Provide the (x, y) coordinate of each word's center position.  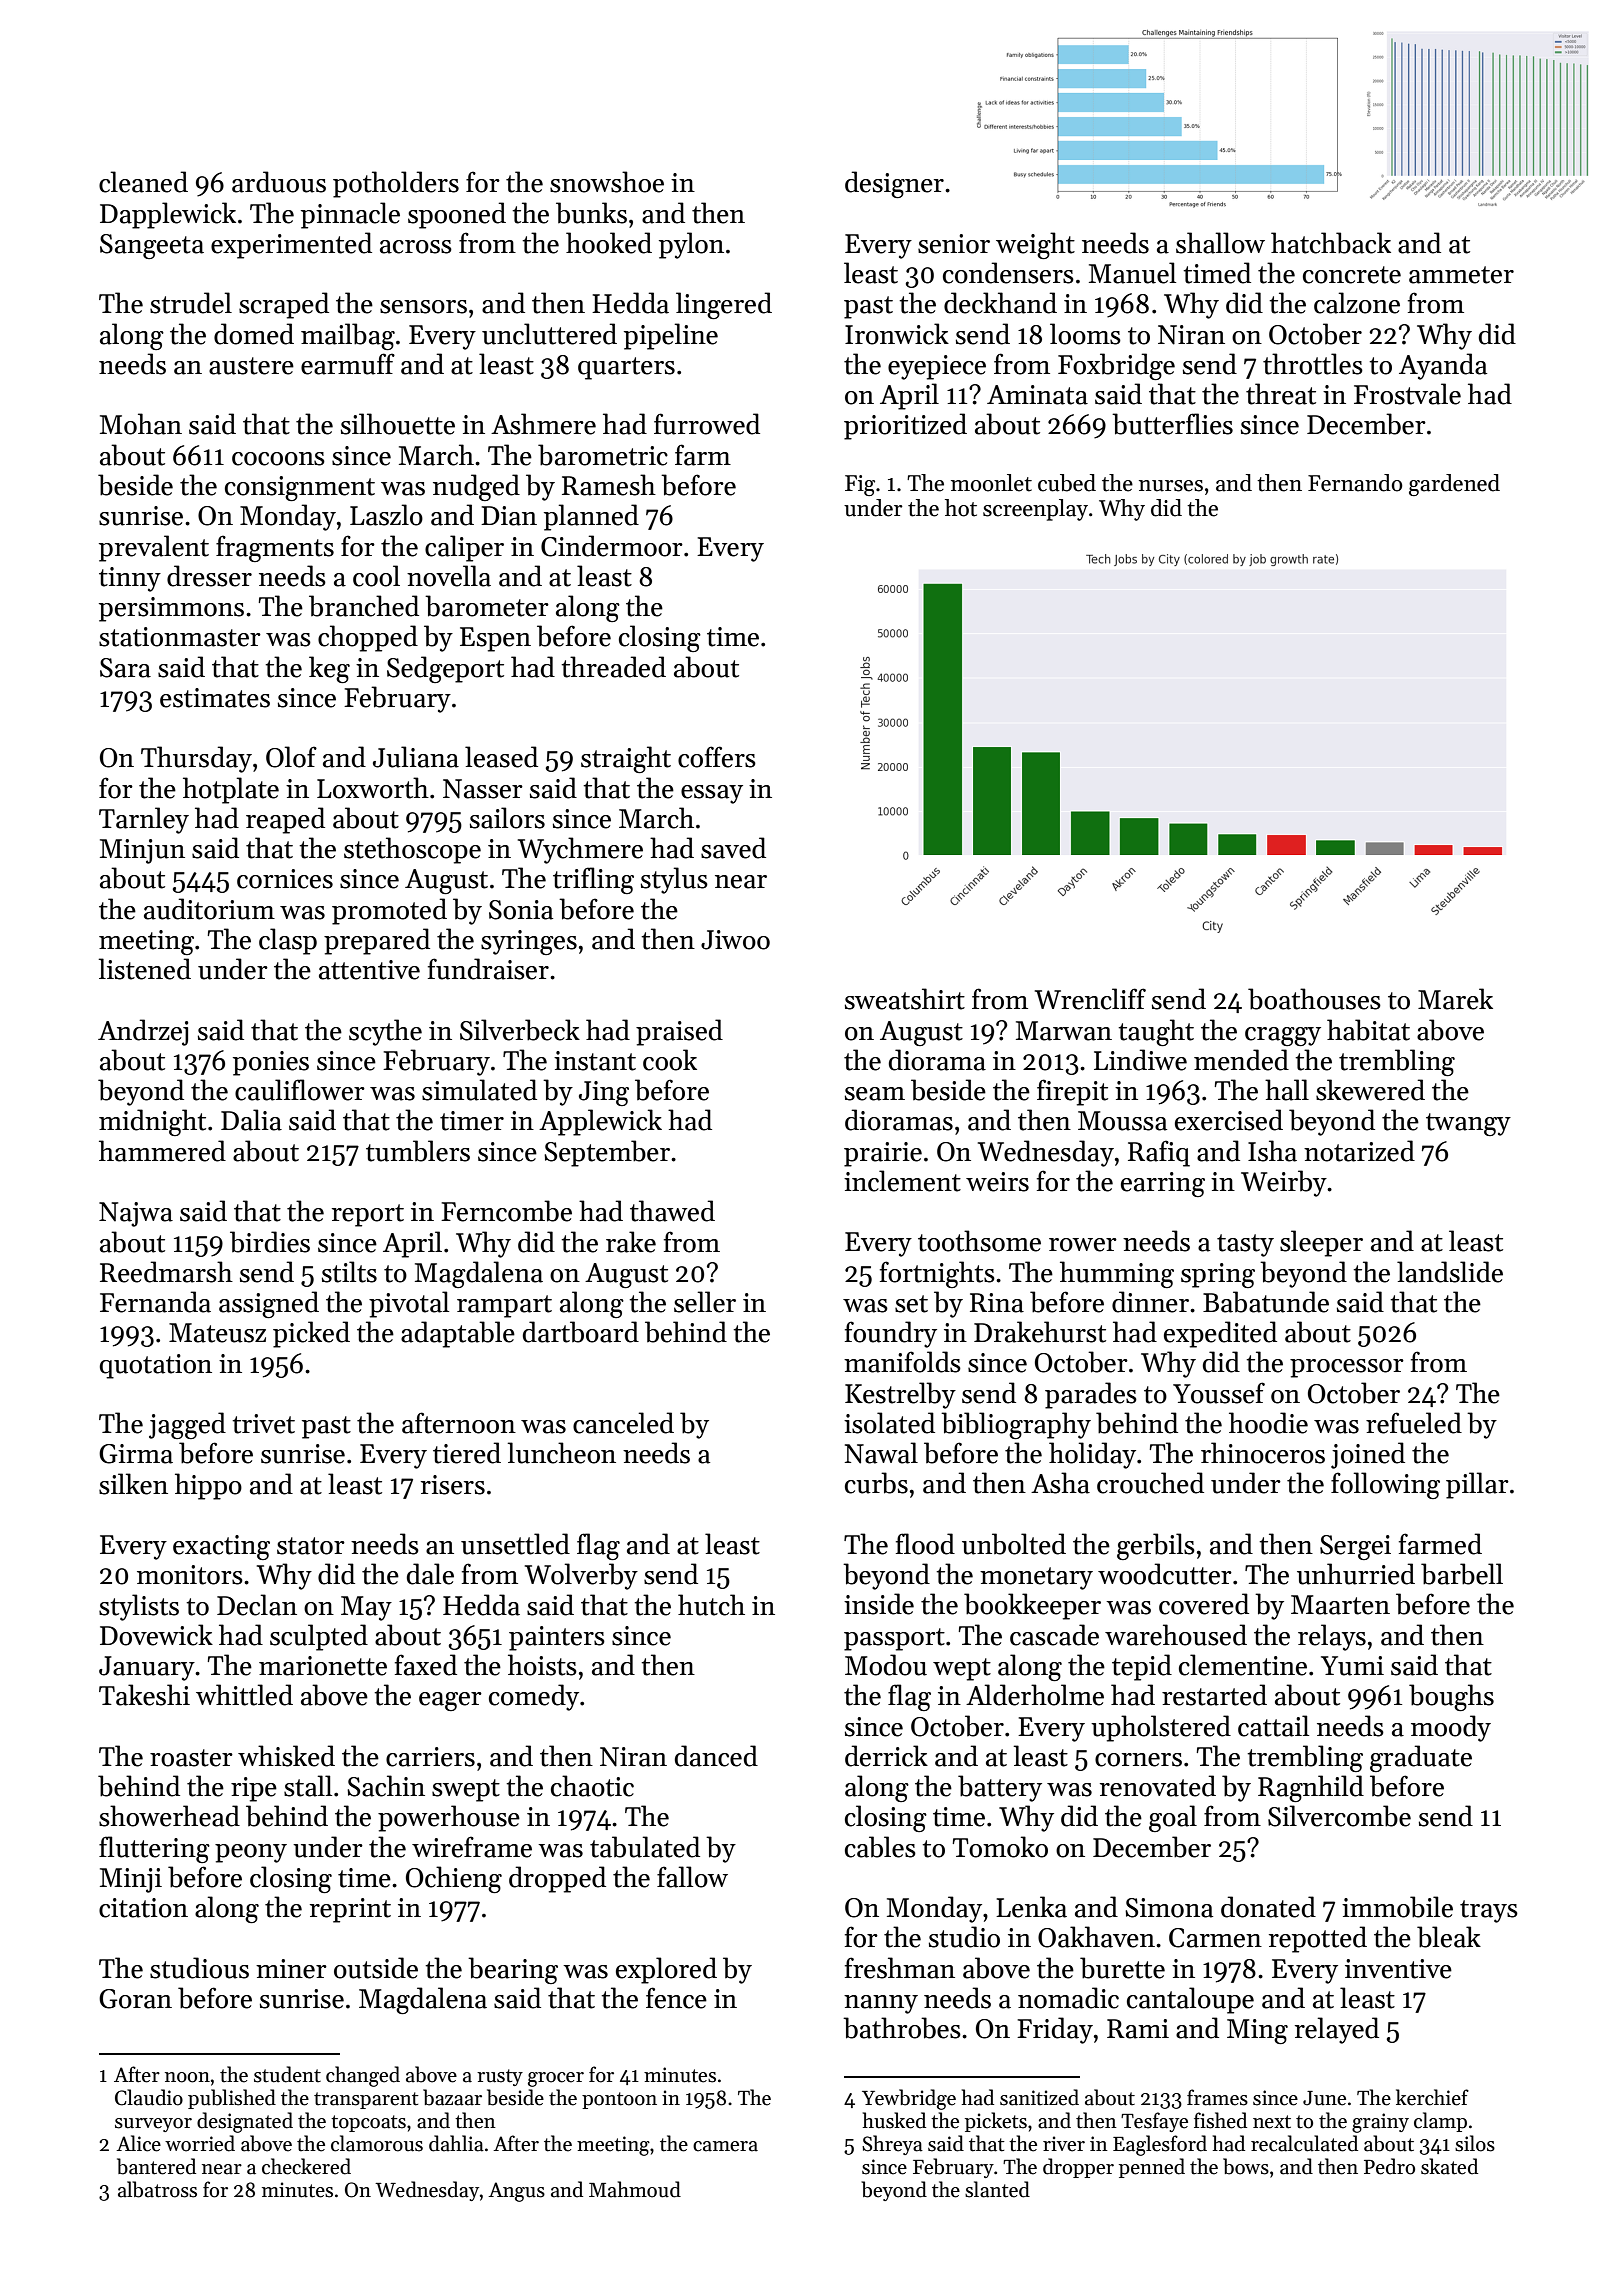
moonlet (991, 483)
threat (1281, 394)
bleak (1449, 1937)
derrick (886, 1756)
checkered (306, 2166)
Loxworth (373, 788)
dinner (1150, 1302)
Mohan (141, 424)
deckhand (1000, 303)
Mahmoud (635, 2189)
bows (1246, 2166)
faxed (426, 1665)
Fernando (1355, 483)
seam (875, 1094)
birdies (270, 1242)
